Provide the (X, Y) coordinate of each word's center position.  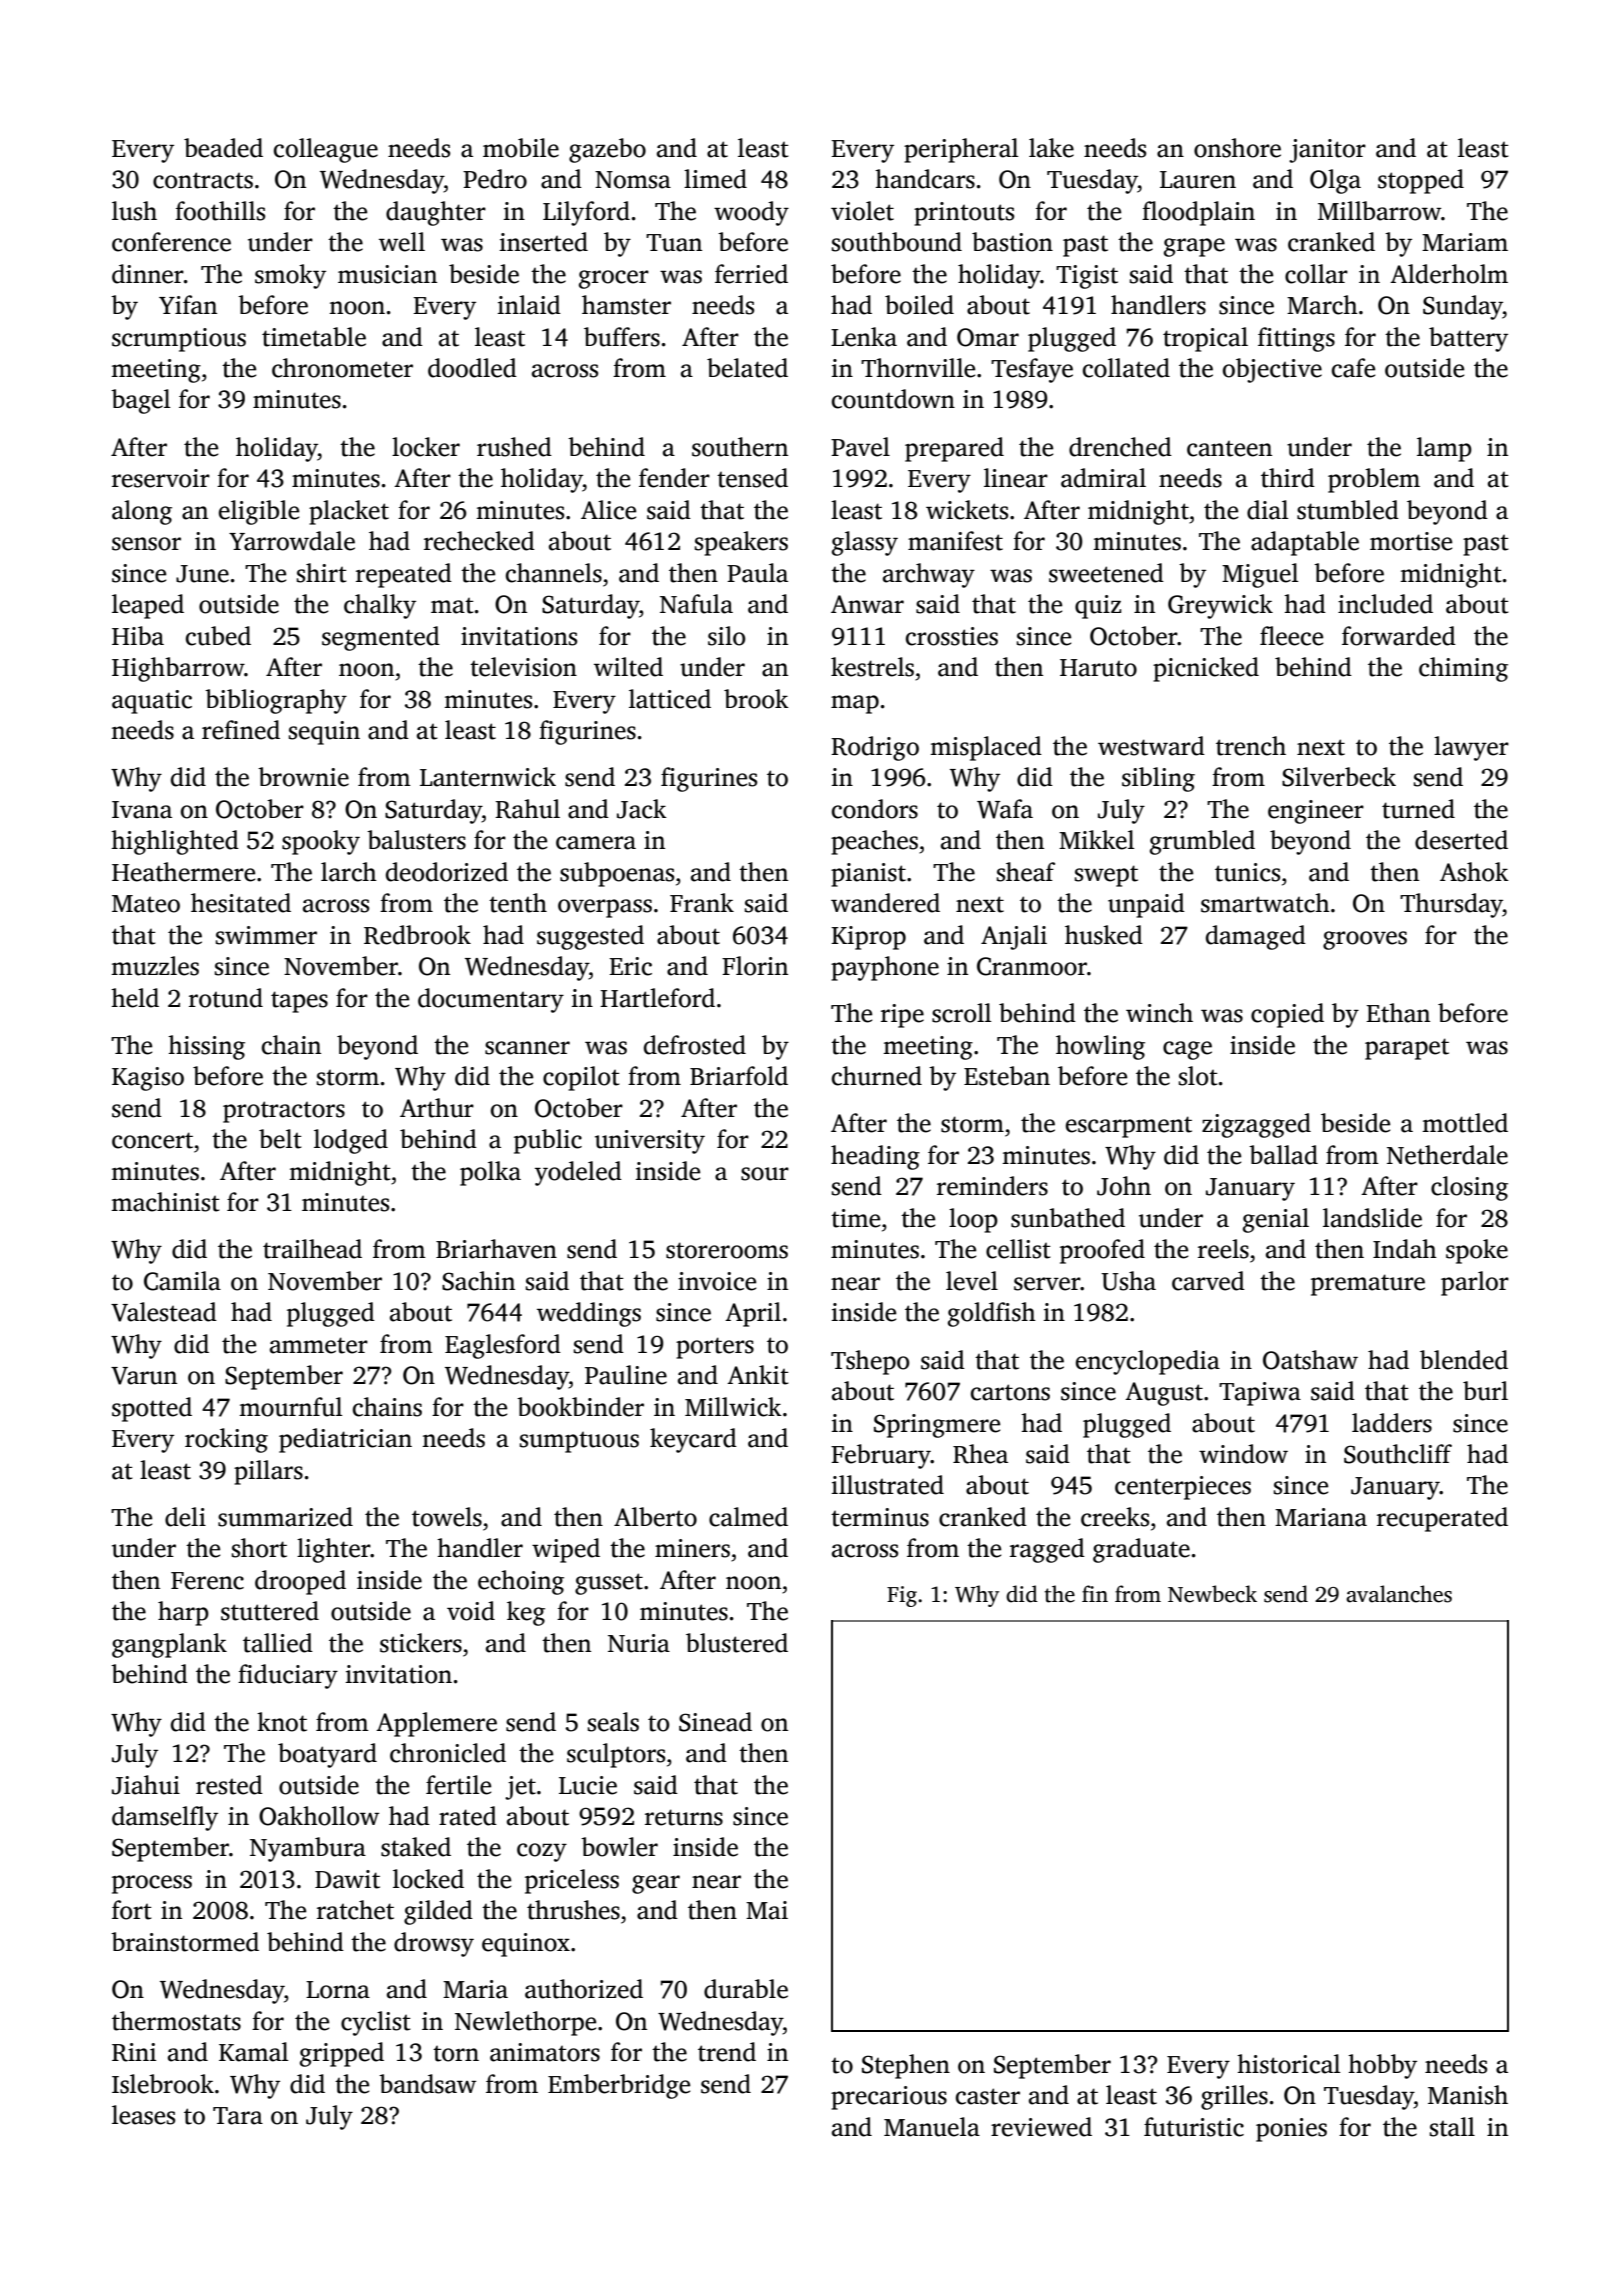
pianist (868, 875)
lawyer (1471, 748)
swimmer (266, 935)
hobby (1382, 2066)
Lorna (338, 1990)
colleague (326, 150)
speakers (741, 543)
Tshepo (870, 1362)
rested (229, 1785)
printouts (964, 214)
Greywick (1220, 606)
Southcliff (1398, 1454)
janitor (1327, 151)
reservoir (161, 478)
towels (447, 1517)
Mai (767, 1910)
